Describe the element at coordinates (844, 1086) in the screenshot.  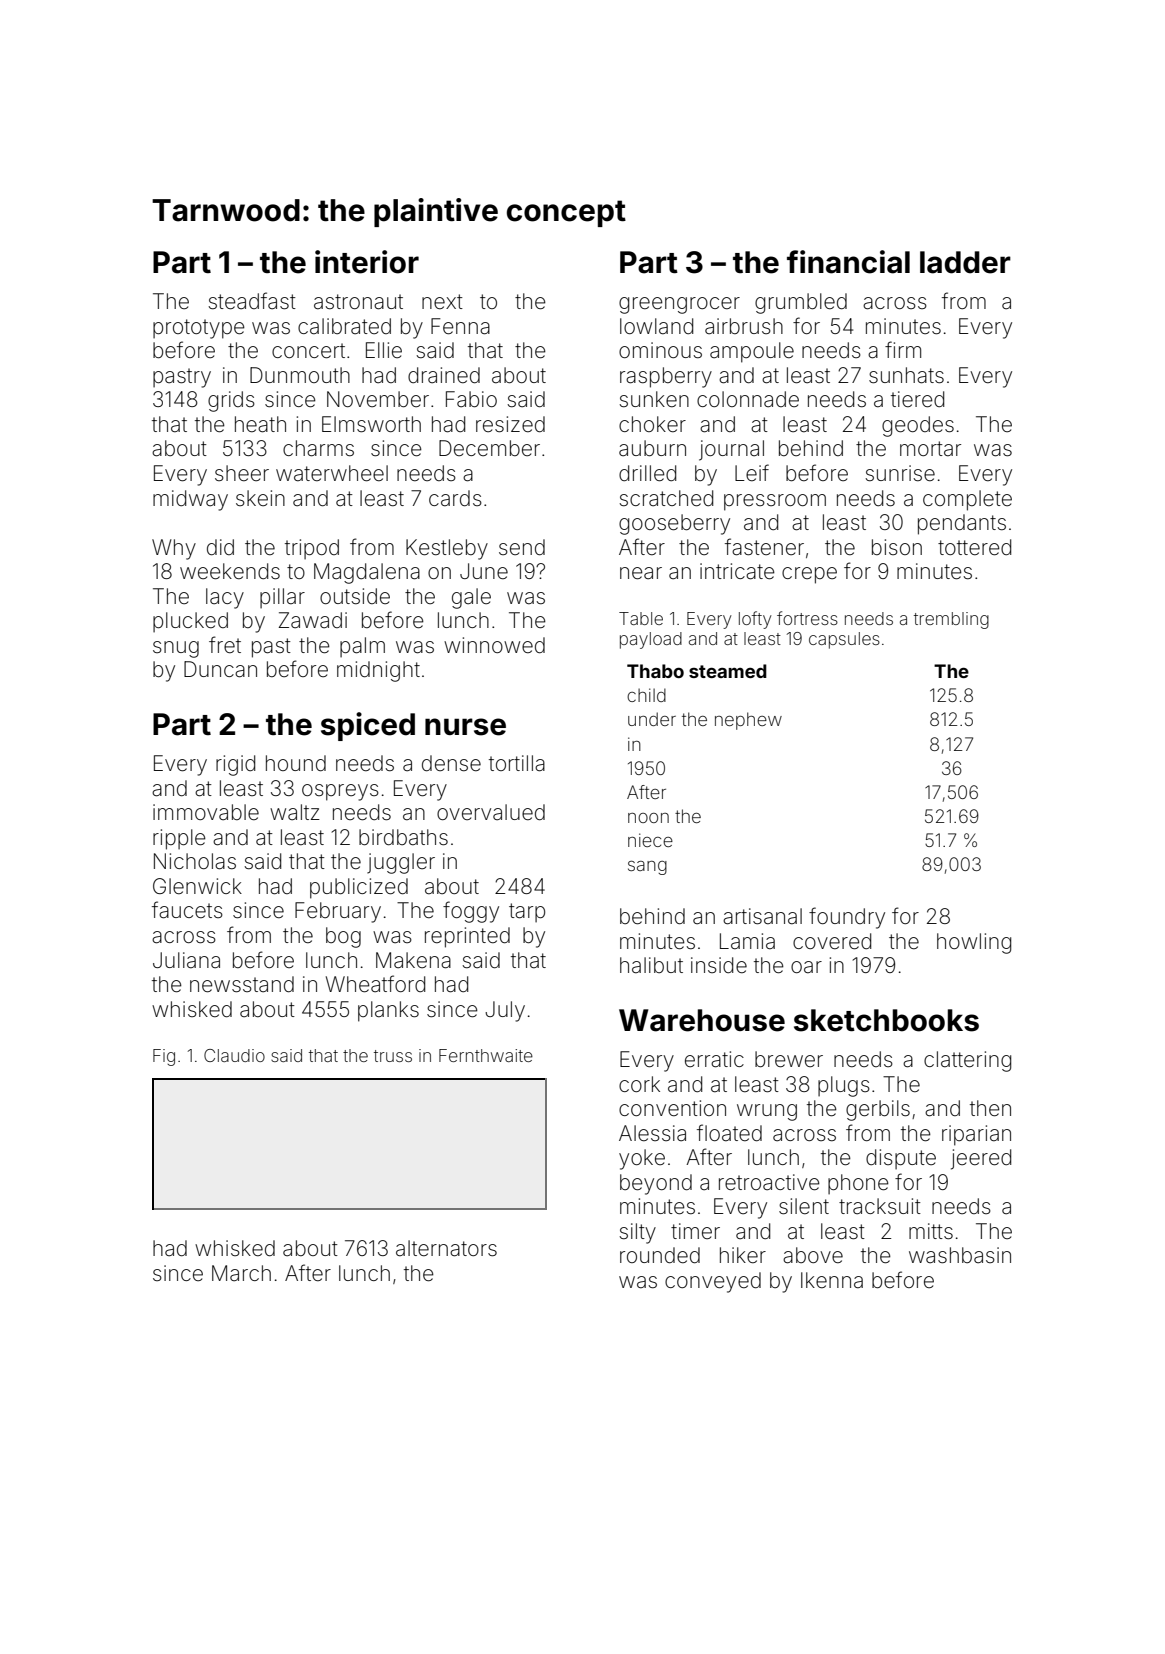
I see `plugs` at that location.
